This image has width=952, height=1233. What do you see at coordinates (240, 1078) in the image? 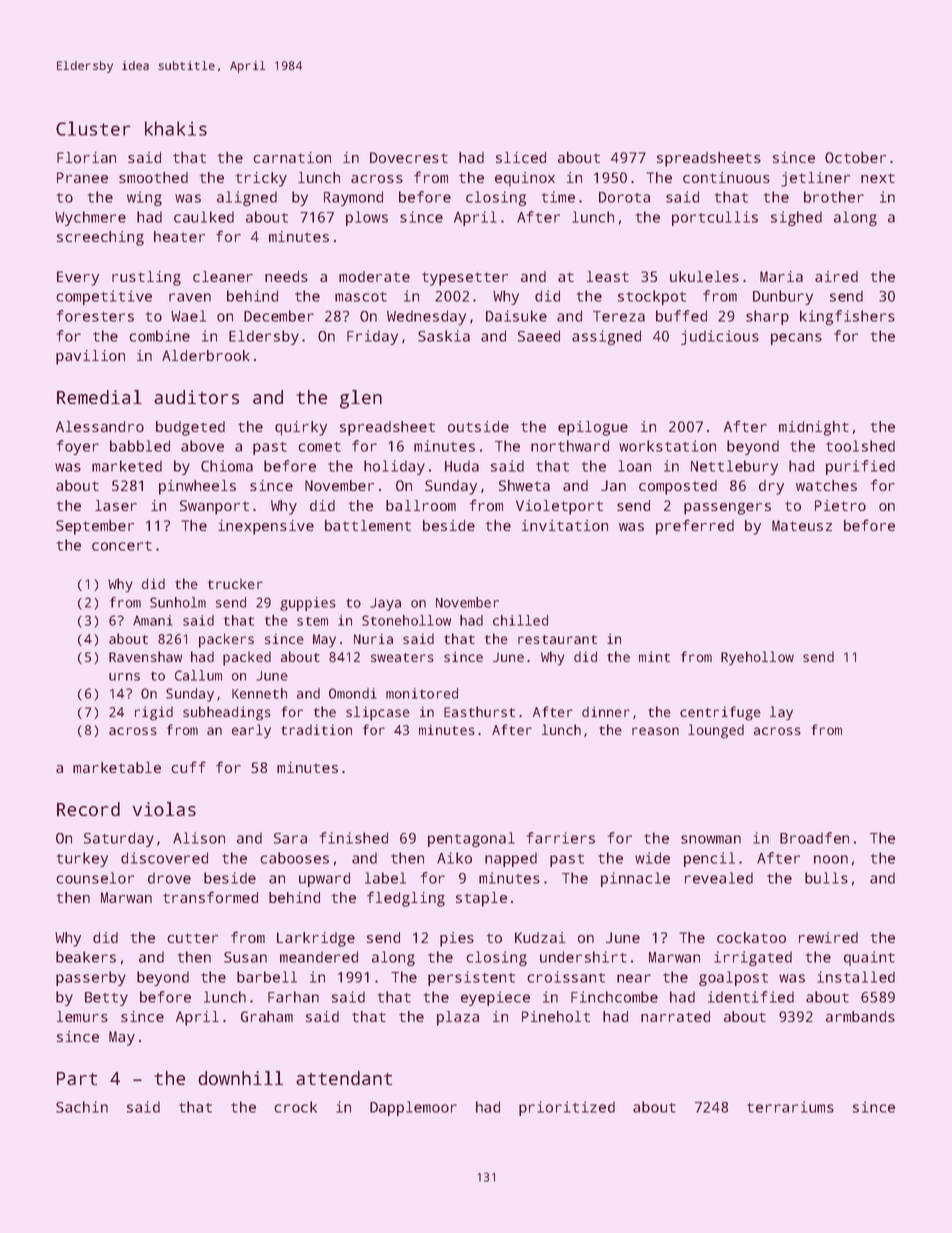
I see `downhill` at bounding box center [240, 1078].
